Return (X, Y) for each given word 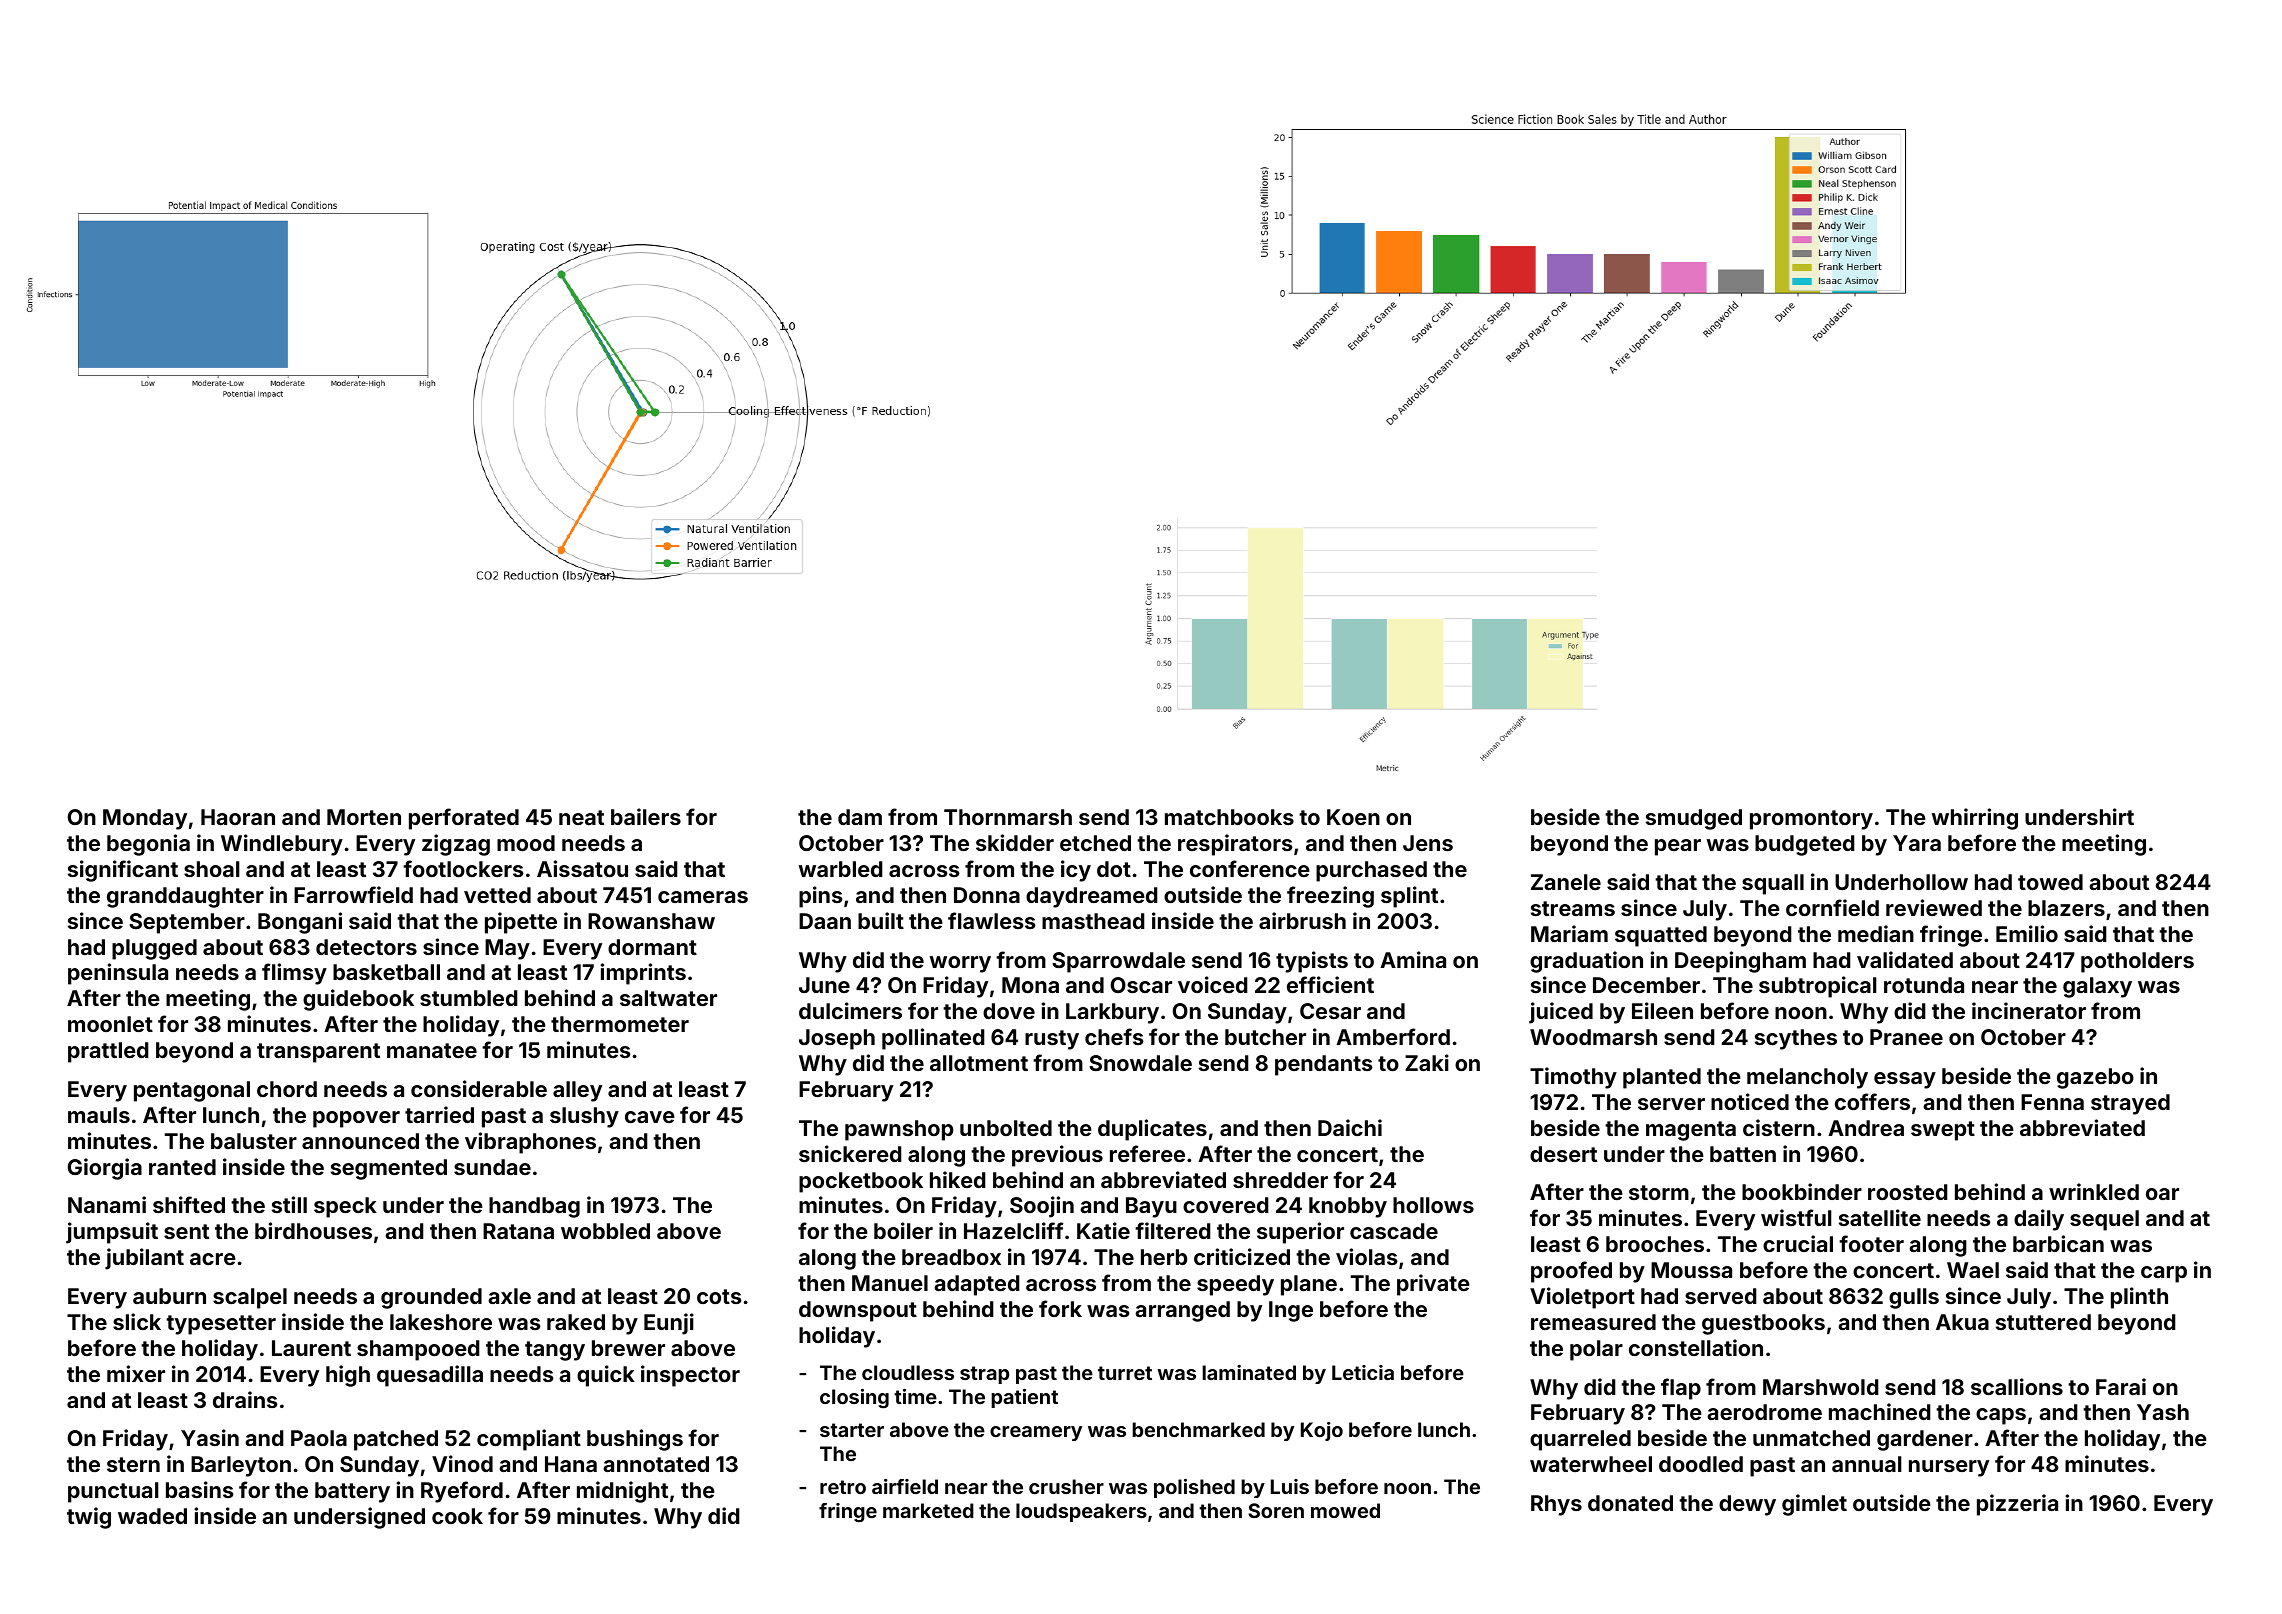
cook (457, 1516)
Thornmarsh (1008, 817)
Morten (364, 817)
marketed (928, 1510)
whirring (1975, 819)
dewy (1747, 1505)
